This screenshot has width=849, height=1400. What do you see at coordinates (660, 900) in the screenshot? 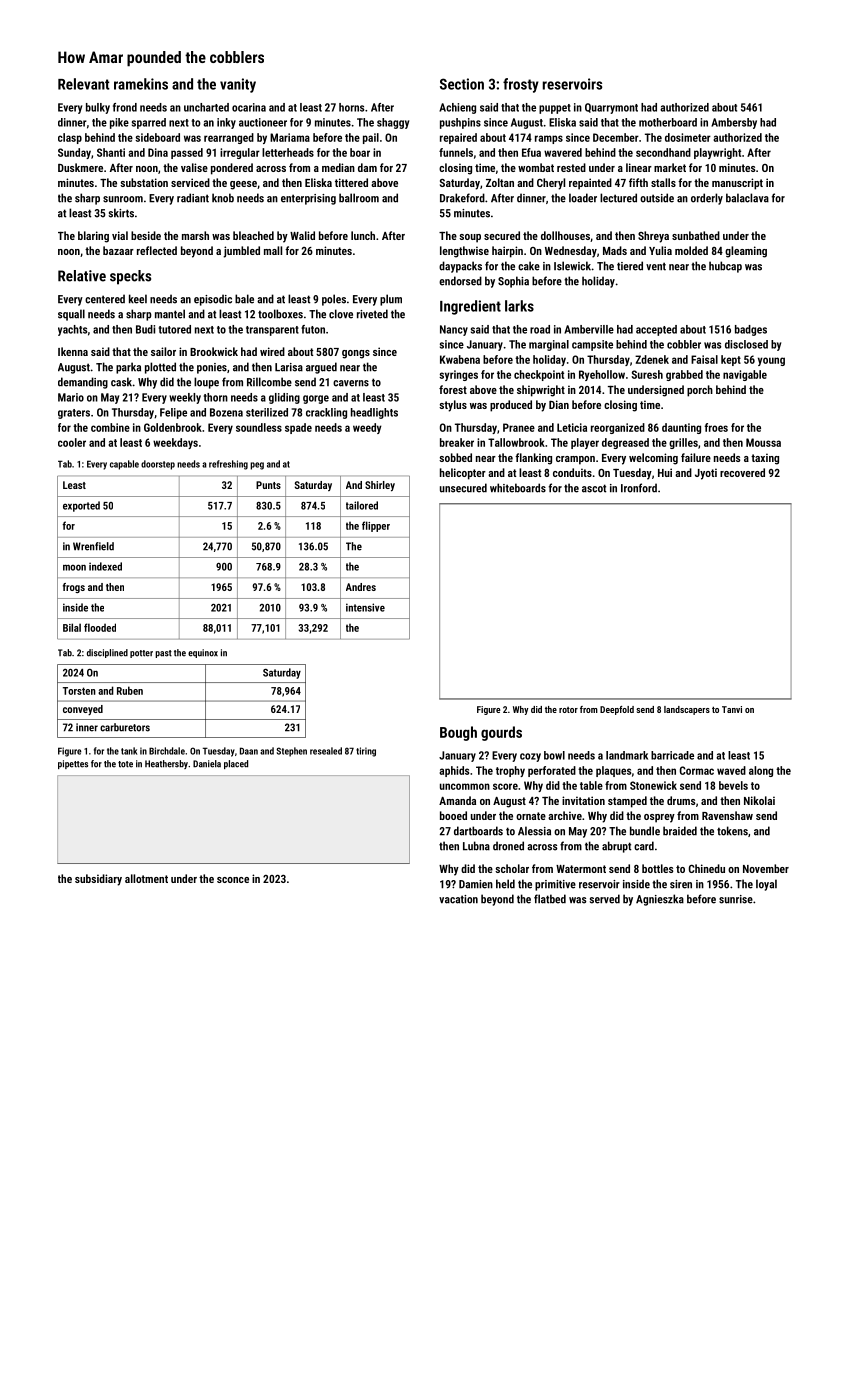
I see `Agnieszka` at bounding box center [660, 900].
